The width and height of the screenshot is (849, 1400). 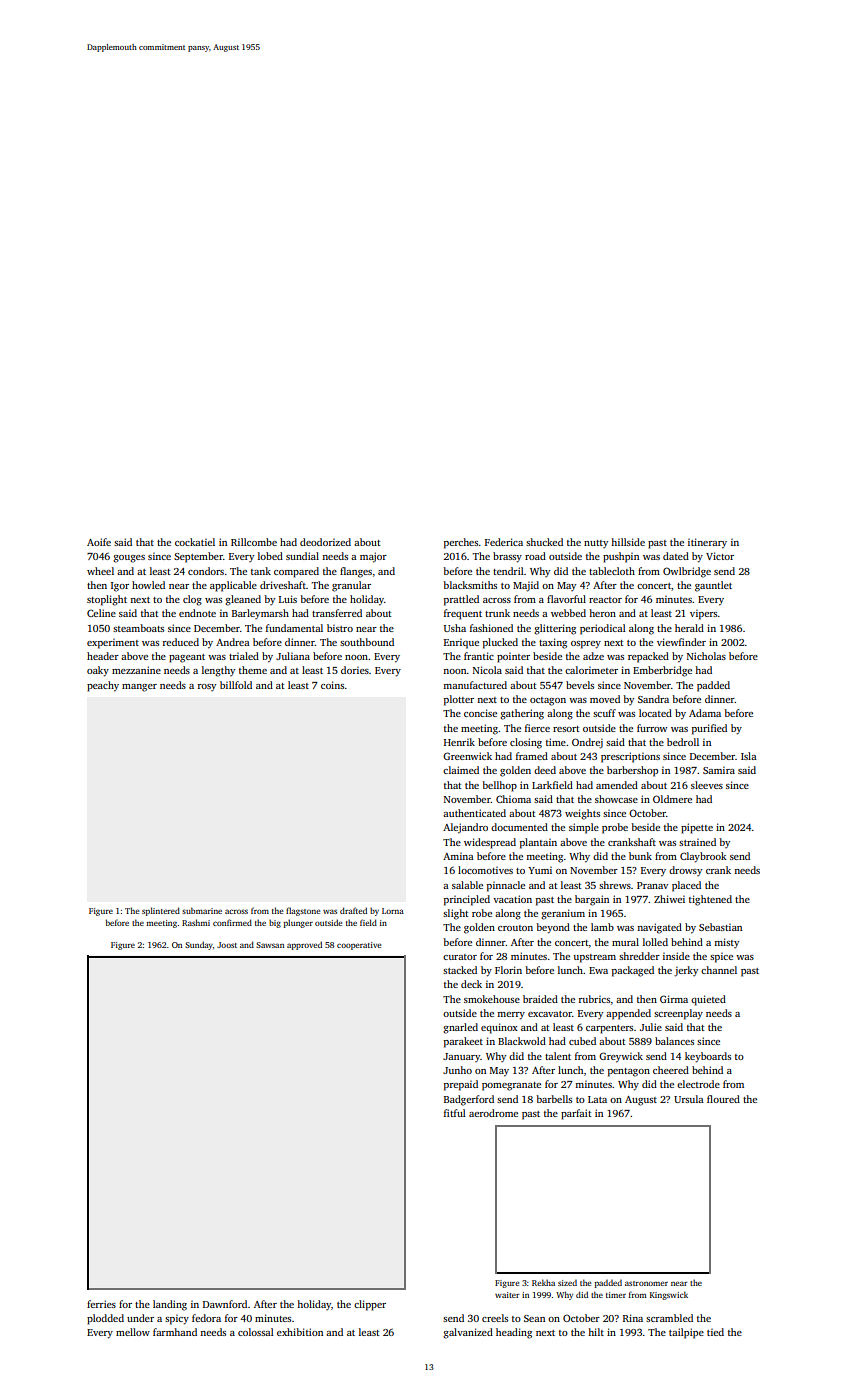 What do you see at coordinates (373, 557) in the screenshot?
I see `major` at bounding box center [373, 557].
